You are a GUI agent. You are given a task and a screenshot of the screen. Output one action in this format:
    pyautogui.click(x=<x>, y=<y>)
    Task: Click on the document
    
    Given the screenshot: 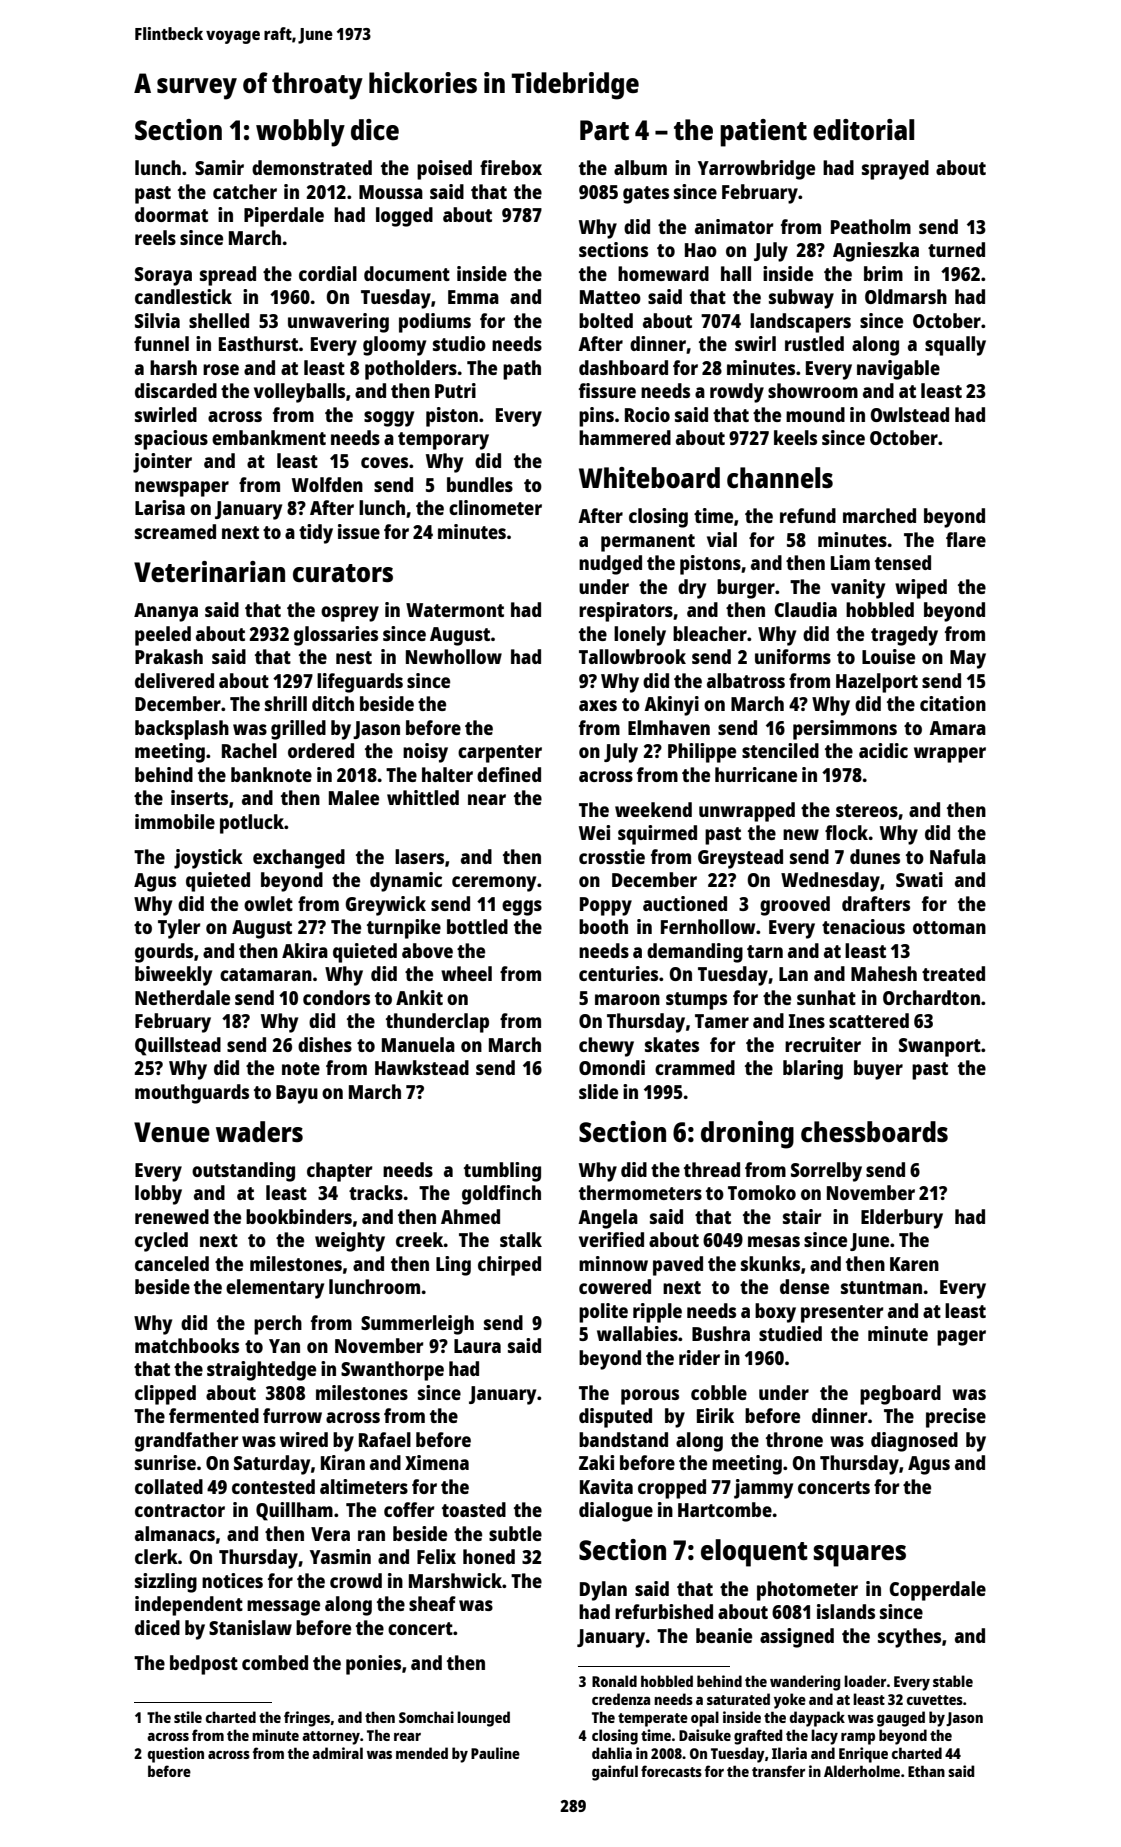 What is the action you would take?
    pyautogui.click(x=407, y=273)
